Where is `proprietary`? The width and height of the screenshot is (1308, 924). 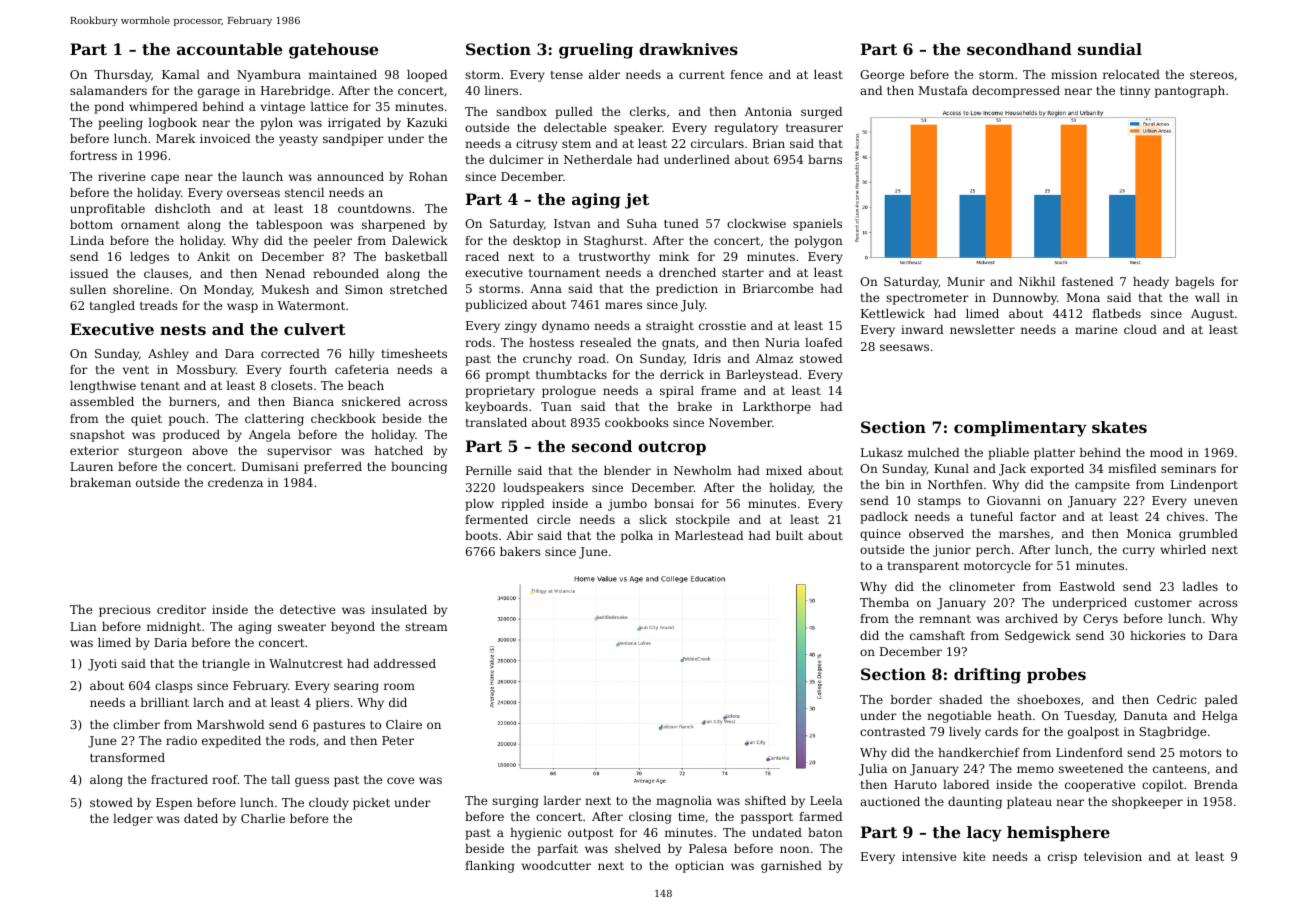
proprietary is located at coordinates (500, 392).
